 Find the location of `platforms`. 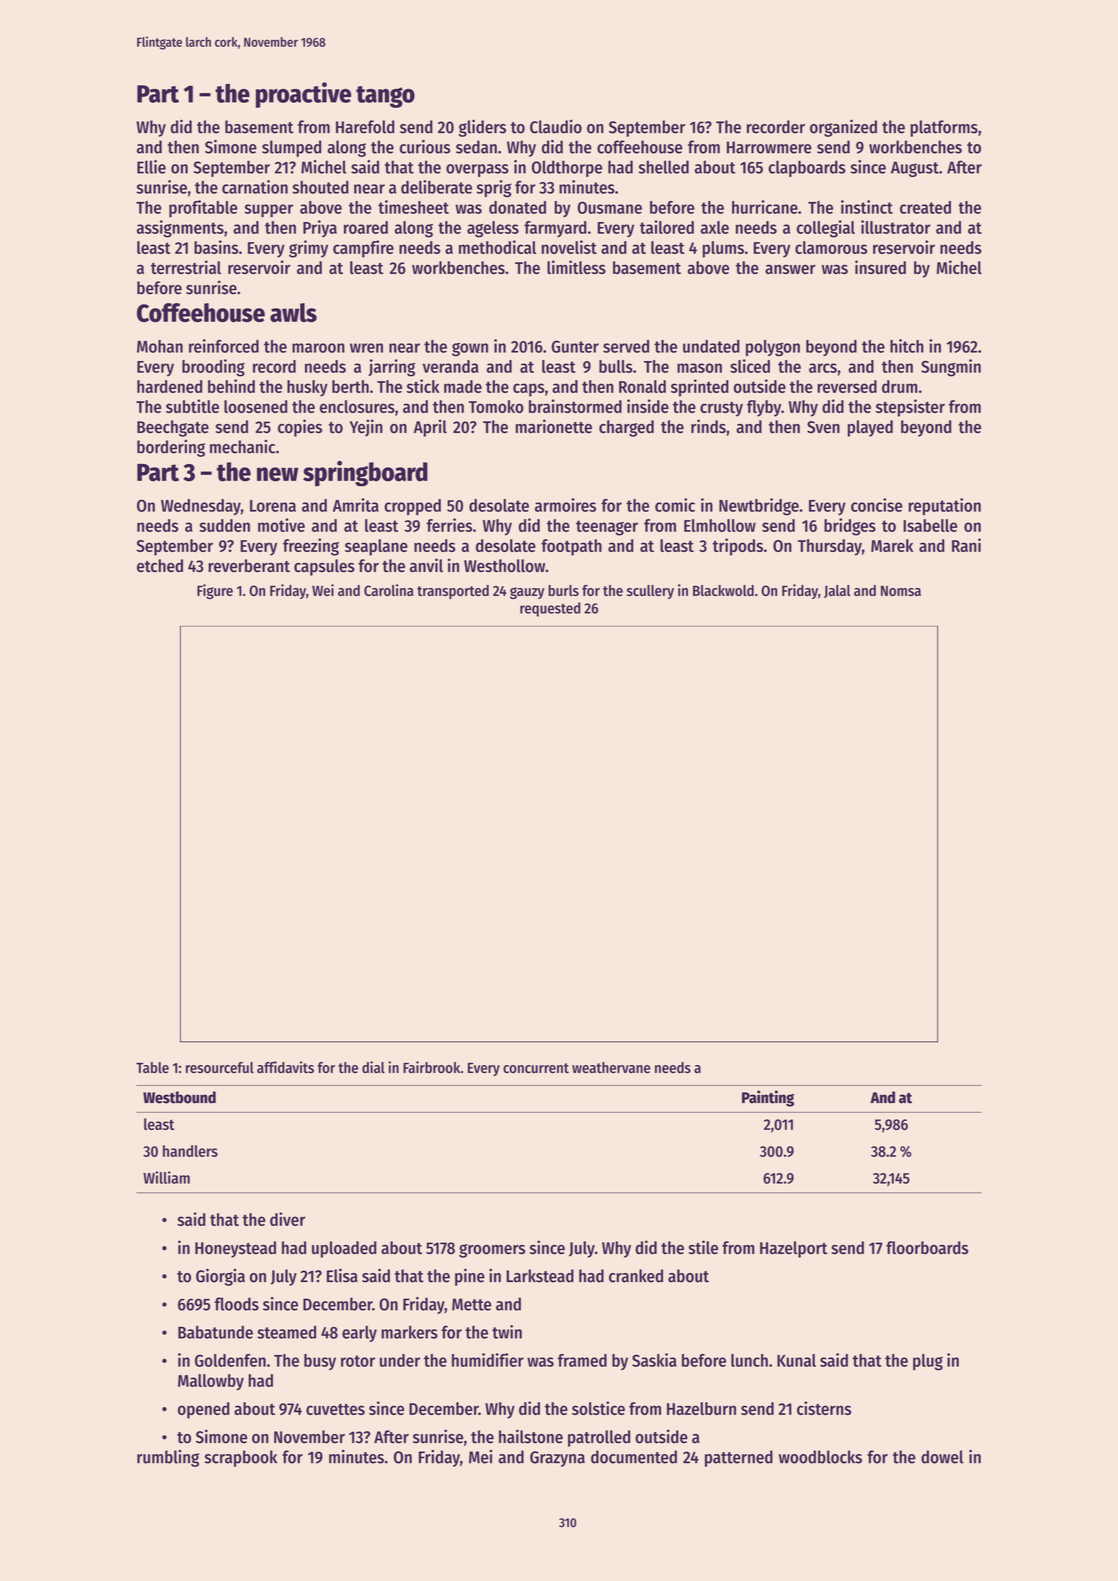

platforms is located at coordinates (944, 128).
